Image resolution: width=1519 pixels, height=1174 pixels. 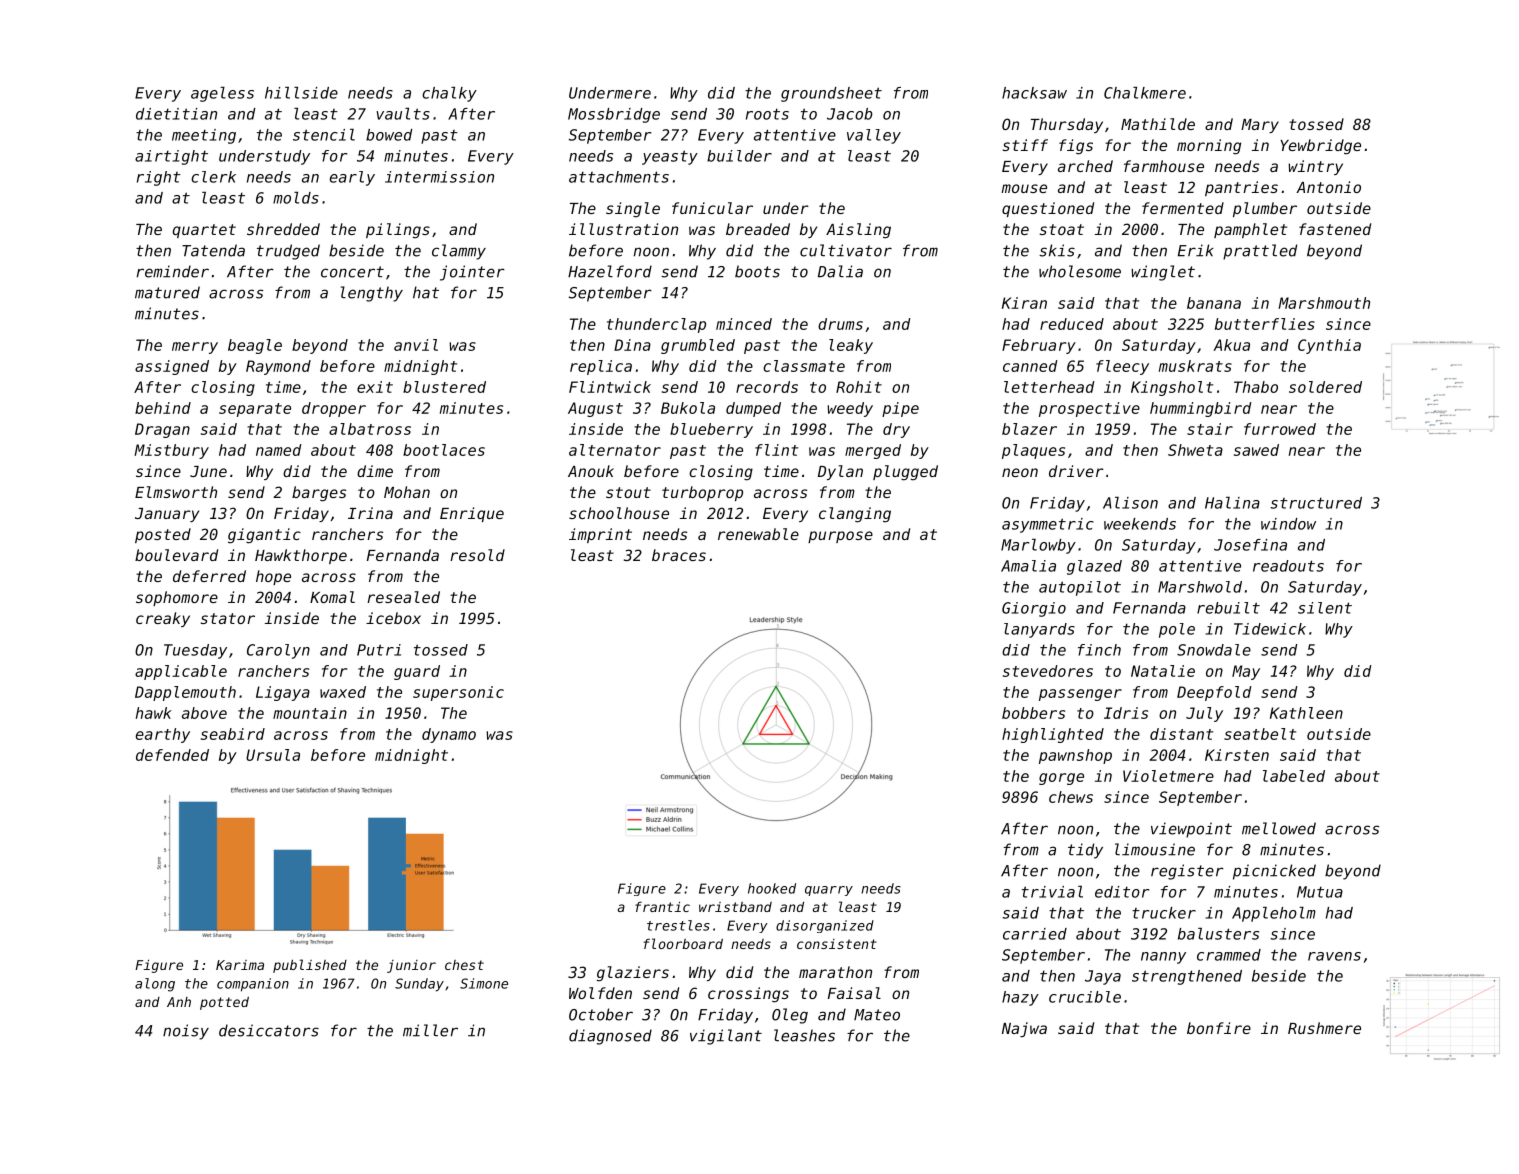 What do you see at coordinates (1335, 229) in the image?
I see `fastened` at bounding box center [1335, 229].
